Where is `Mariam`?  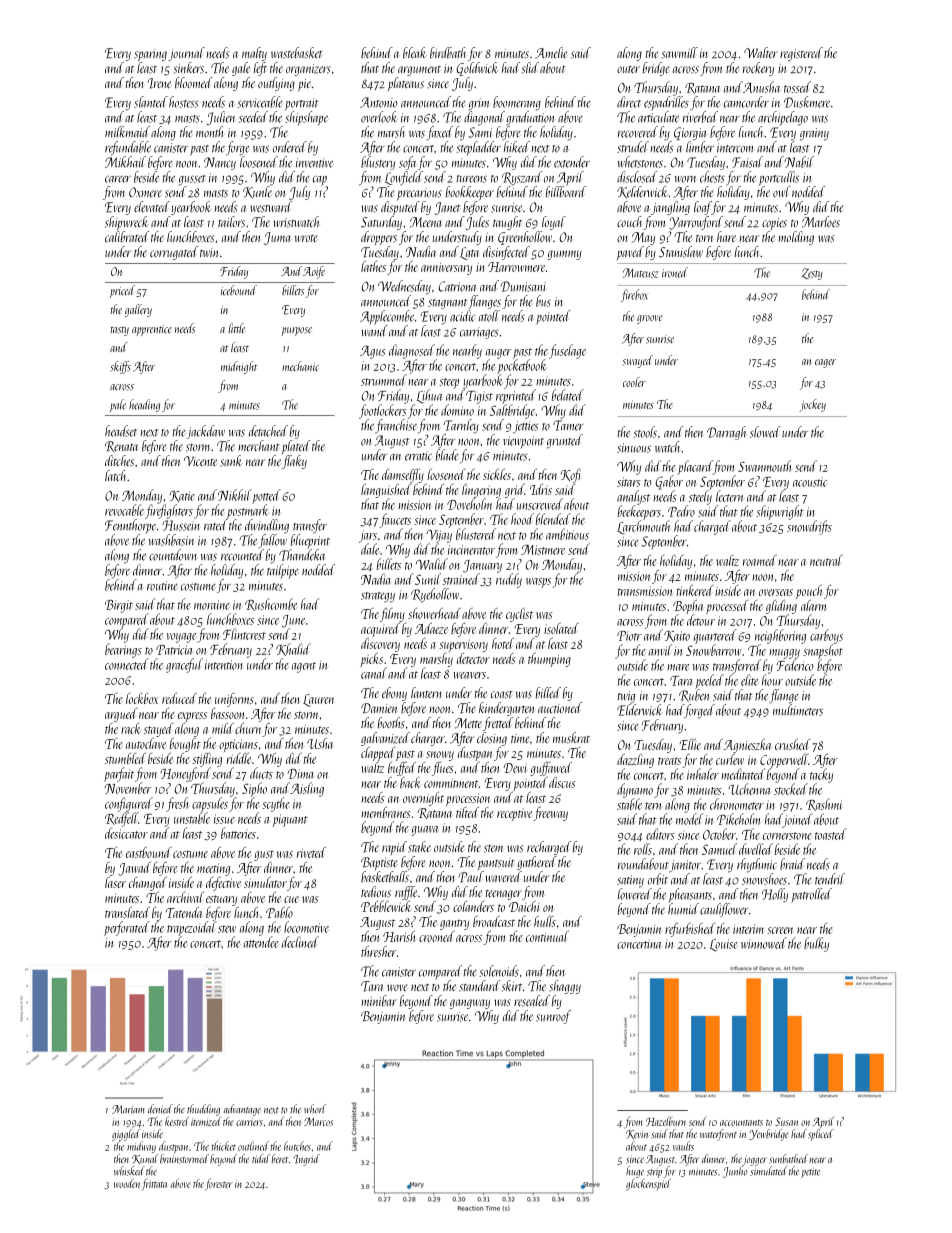 Mariam is located at coordinates (128, 1109).
